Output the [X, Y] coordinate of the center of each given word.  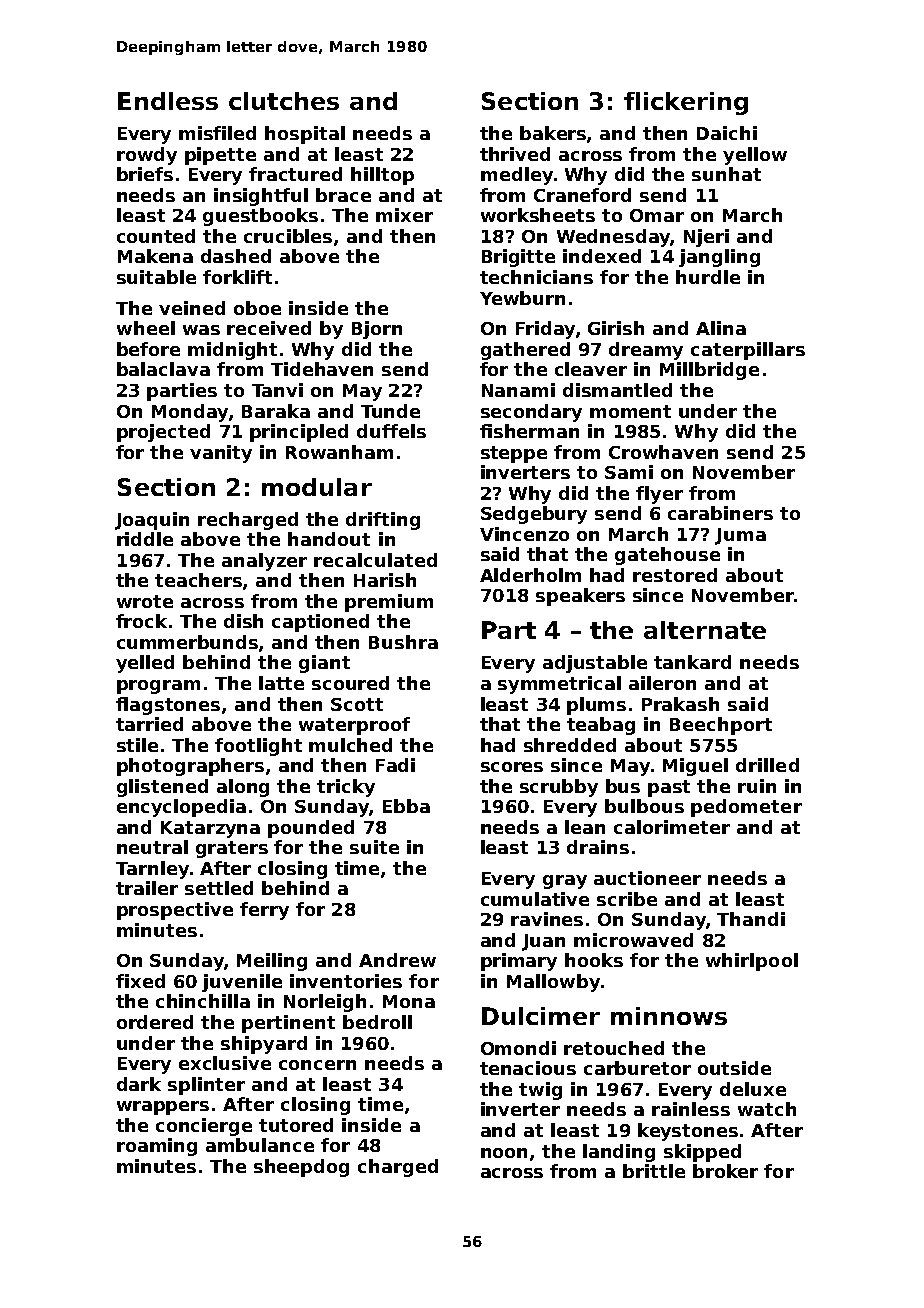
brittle [654, 1171]
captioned [320, 623]
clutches [284, 101]
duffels [391, 431]
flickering [686, 103]
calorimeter [672, 827]
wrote [145, 601]
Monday [190, 413]
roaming [157, 1147]
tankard [692, 662]
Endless [168, 101]
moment [630, 411]
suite [374, 847]
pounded [311, 829]
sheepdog [301, 1168]
